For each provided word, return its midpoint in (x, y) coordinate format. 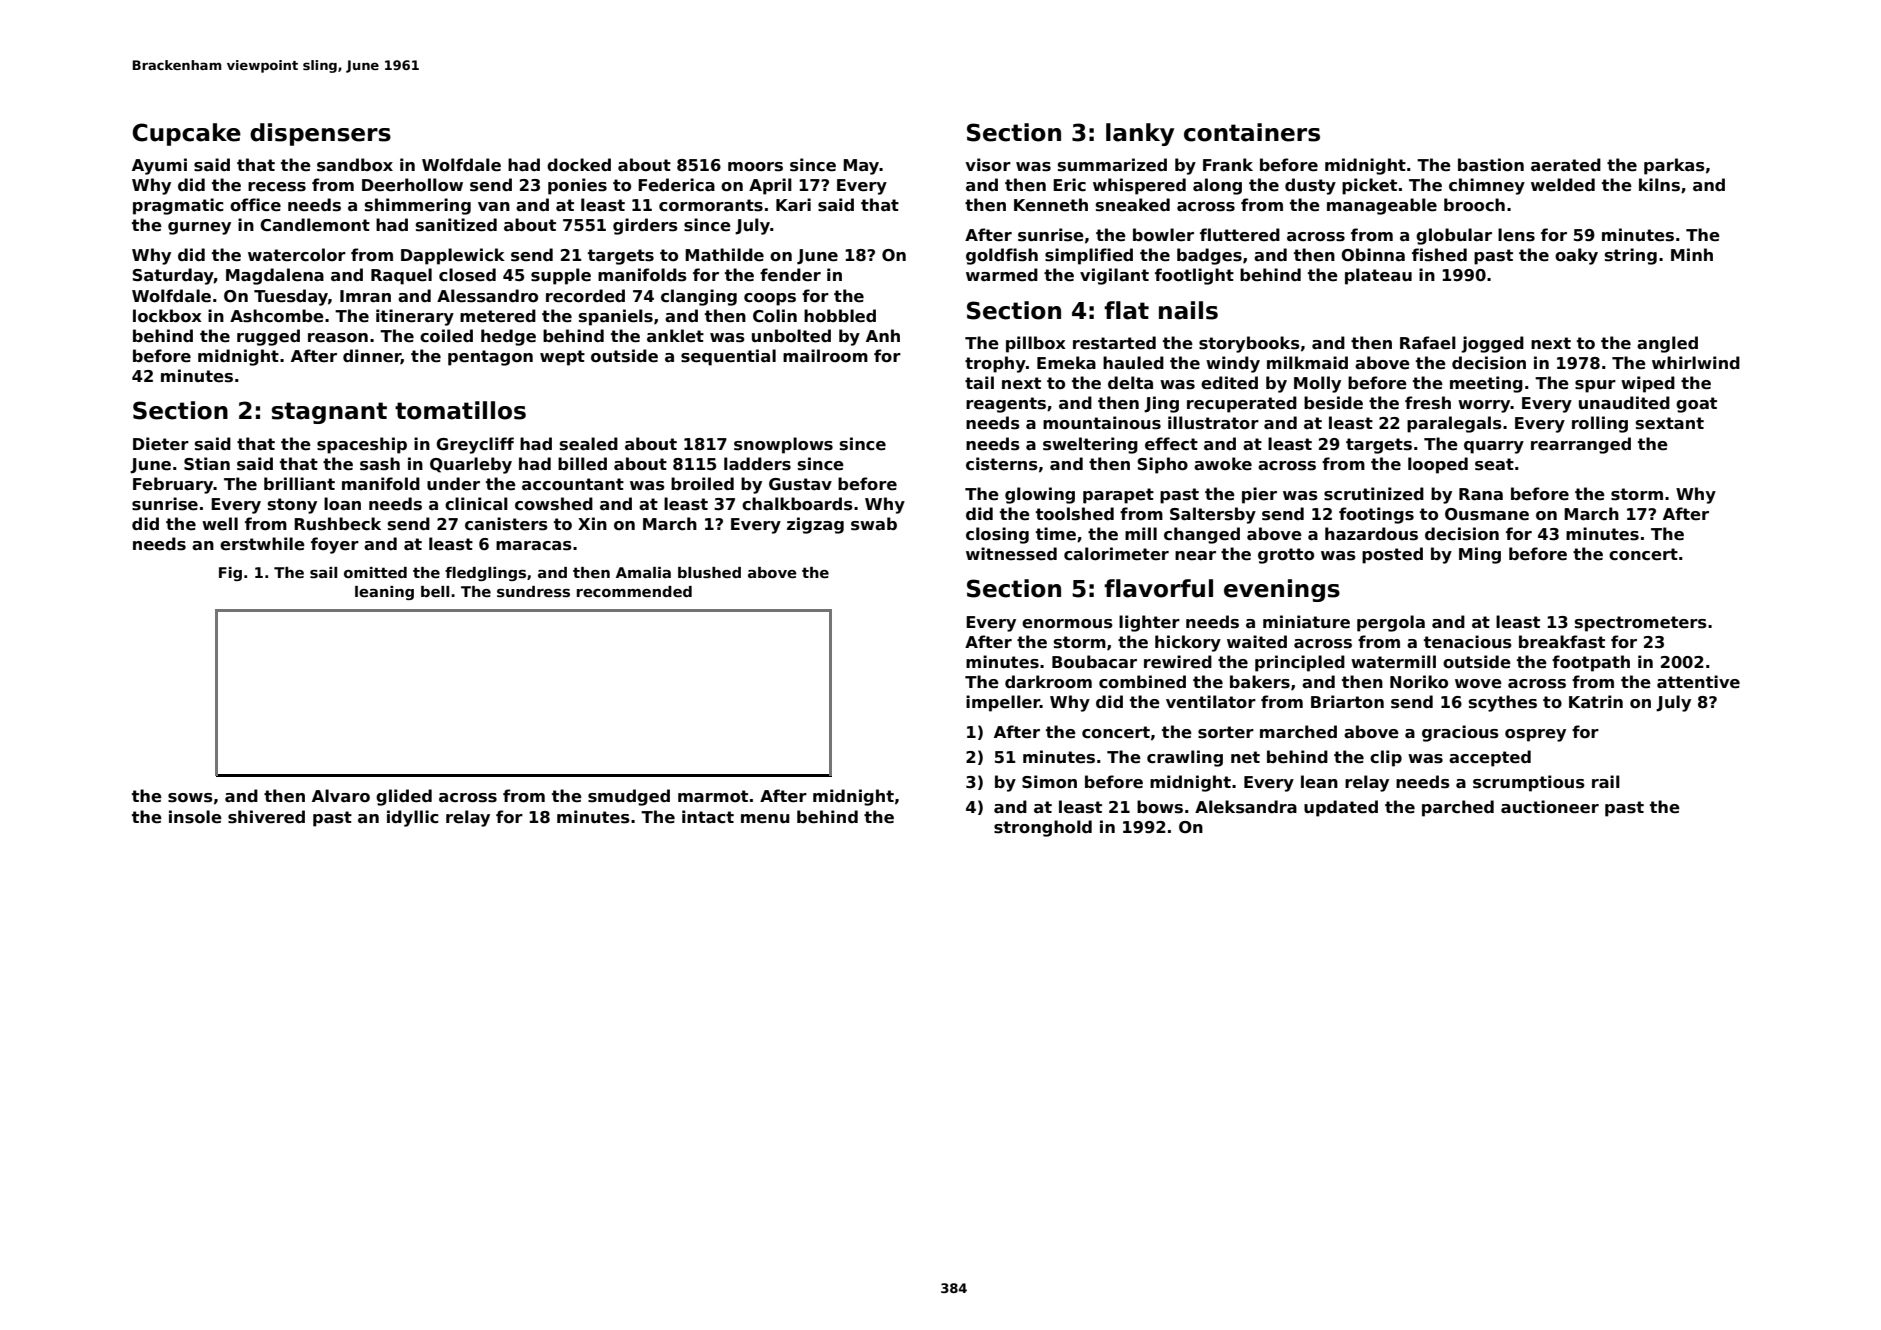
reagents (1006, 405)
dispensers (320, 134)
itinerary (415, 317)
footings (1376, 515)
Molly (1317, 384)
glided (404, 797)
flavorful (1158, 588)
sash (380, 464)
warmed (1002, 275)
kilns (1659, 185)
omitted (375, 572)
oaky (1576, 256)
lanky (1140, 134)
